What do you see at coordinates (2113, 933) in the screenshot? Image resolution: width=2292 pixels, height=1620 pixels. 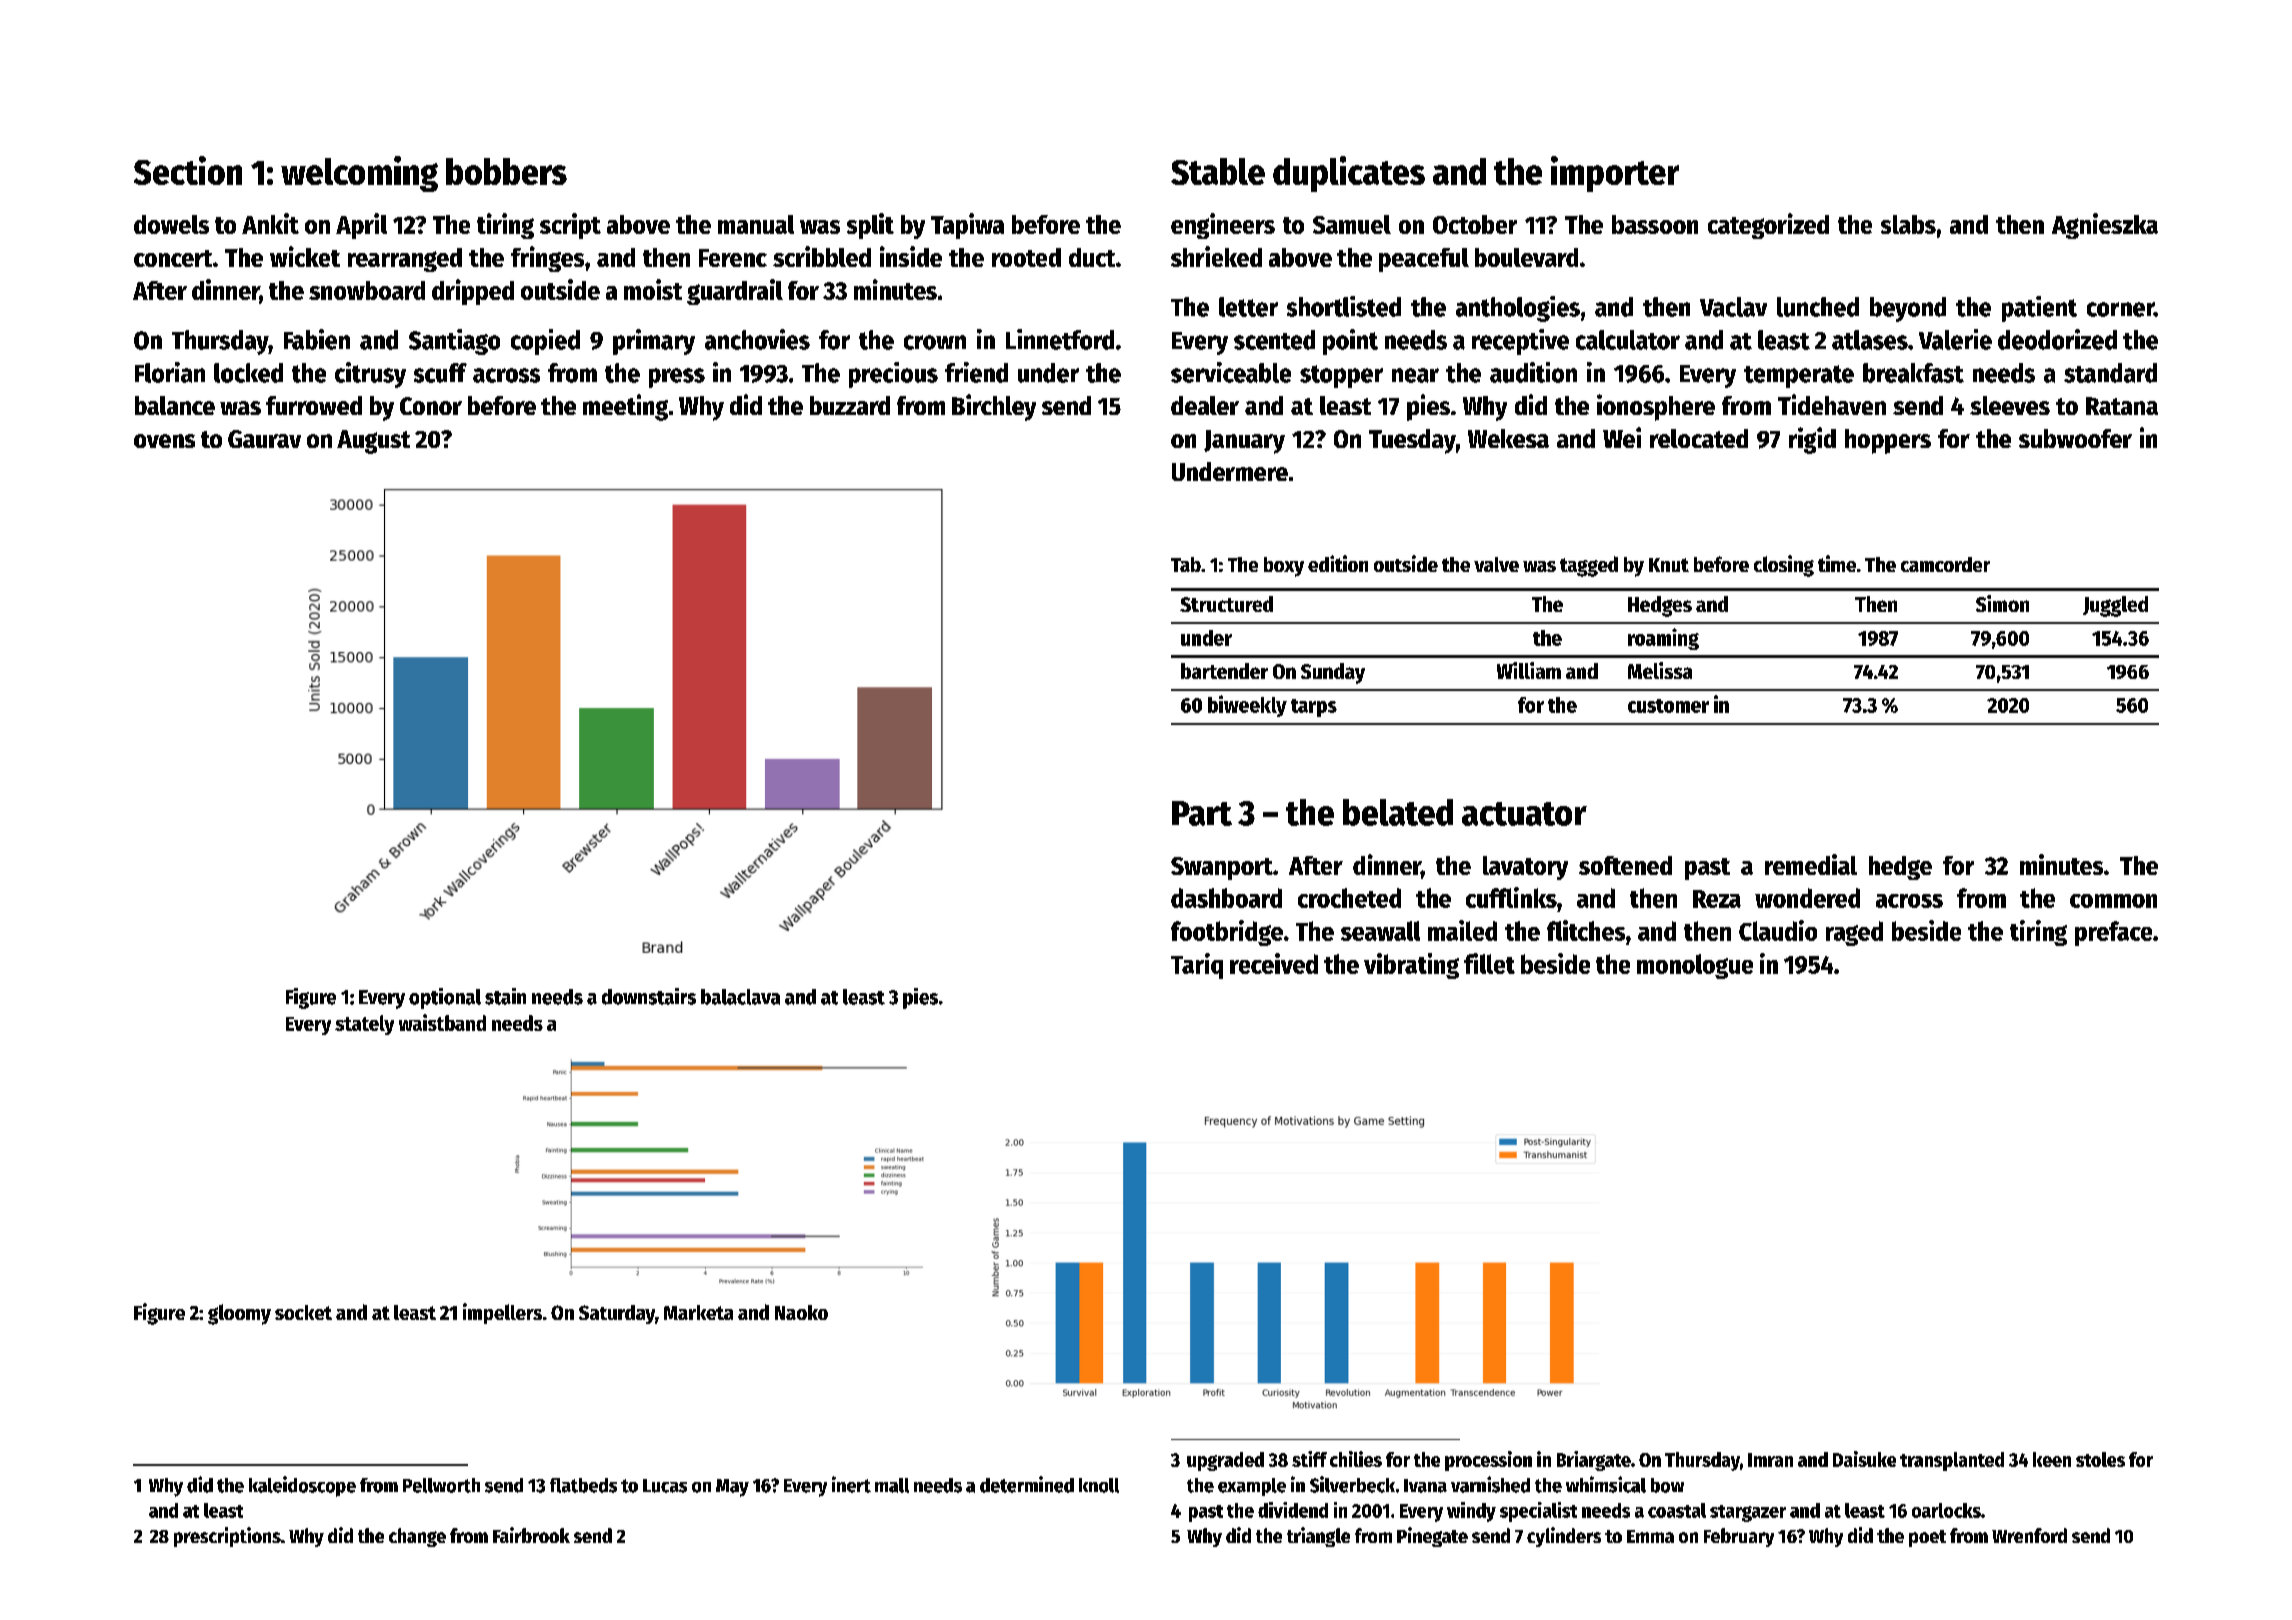 I see `preface` at bounding box center [2113, 933].
